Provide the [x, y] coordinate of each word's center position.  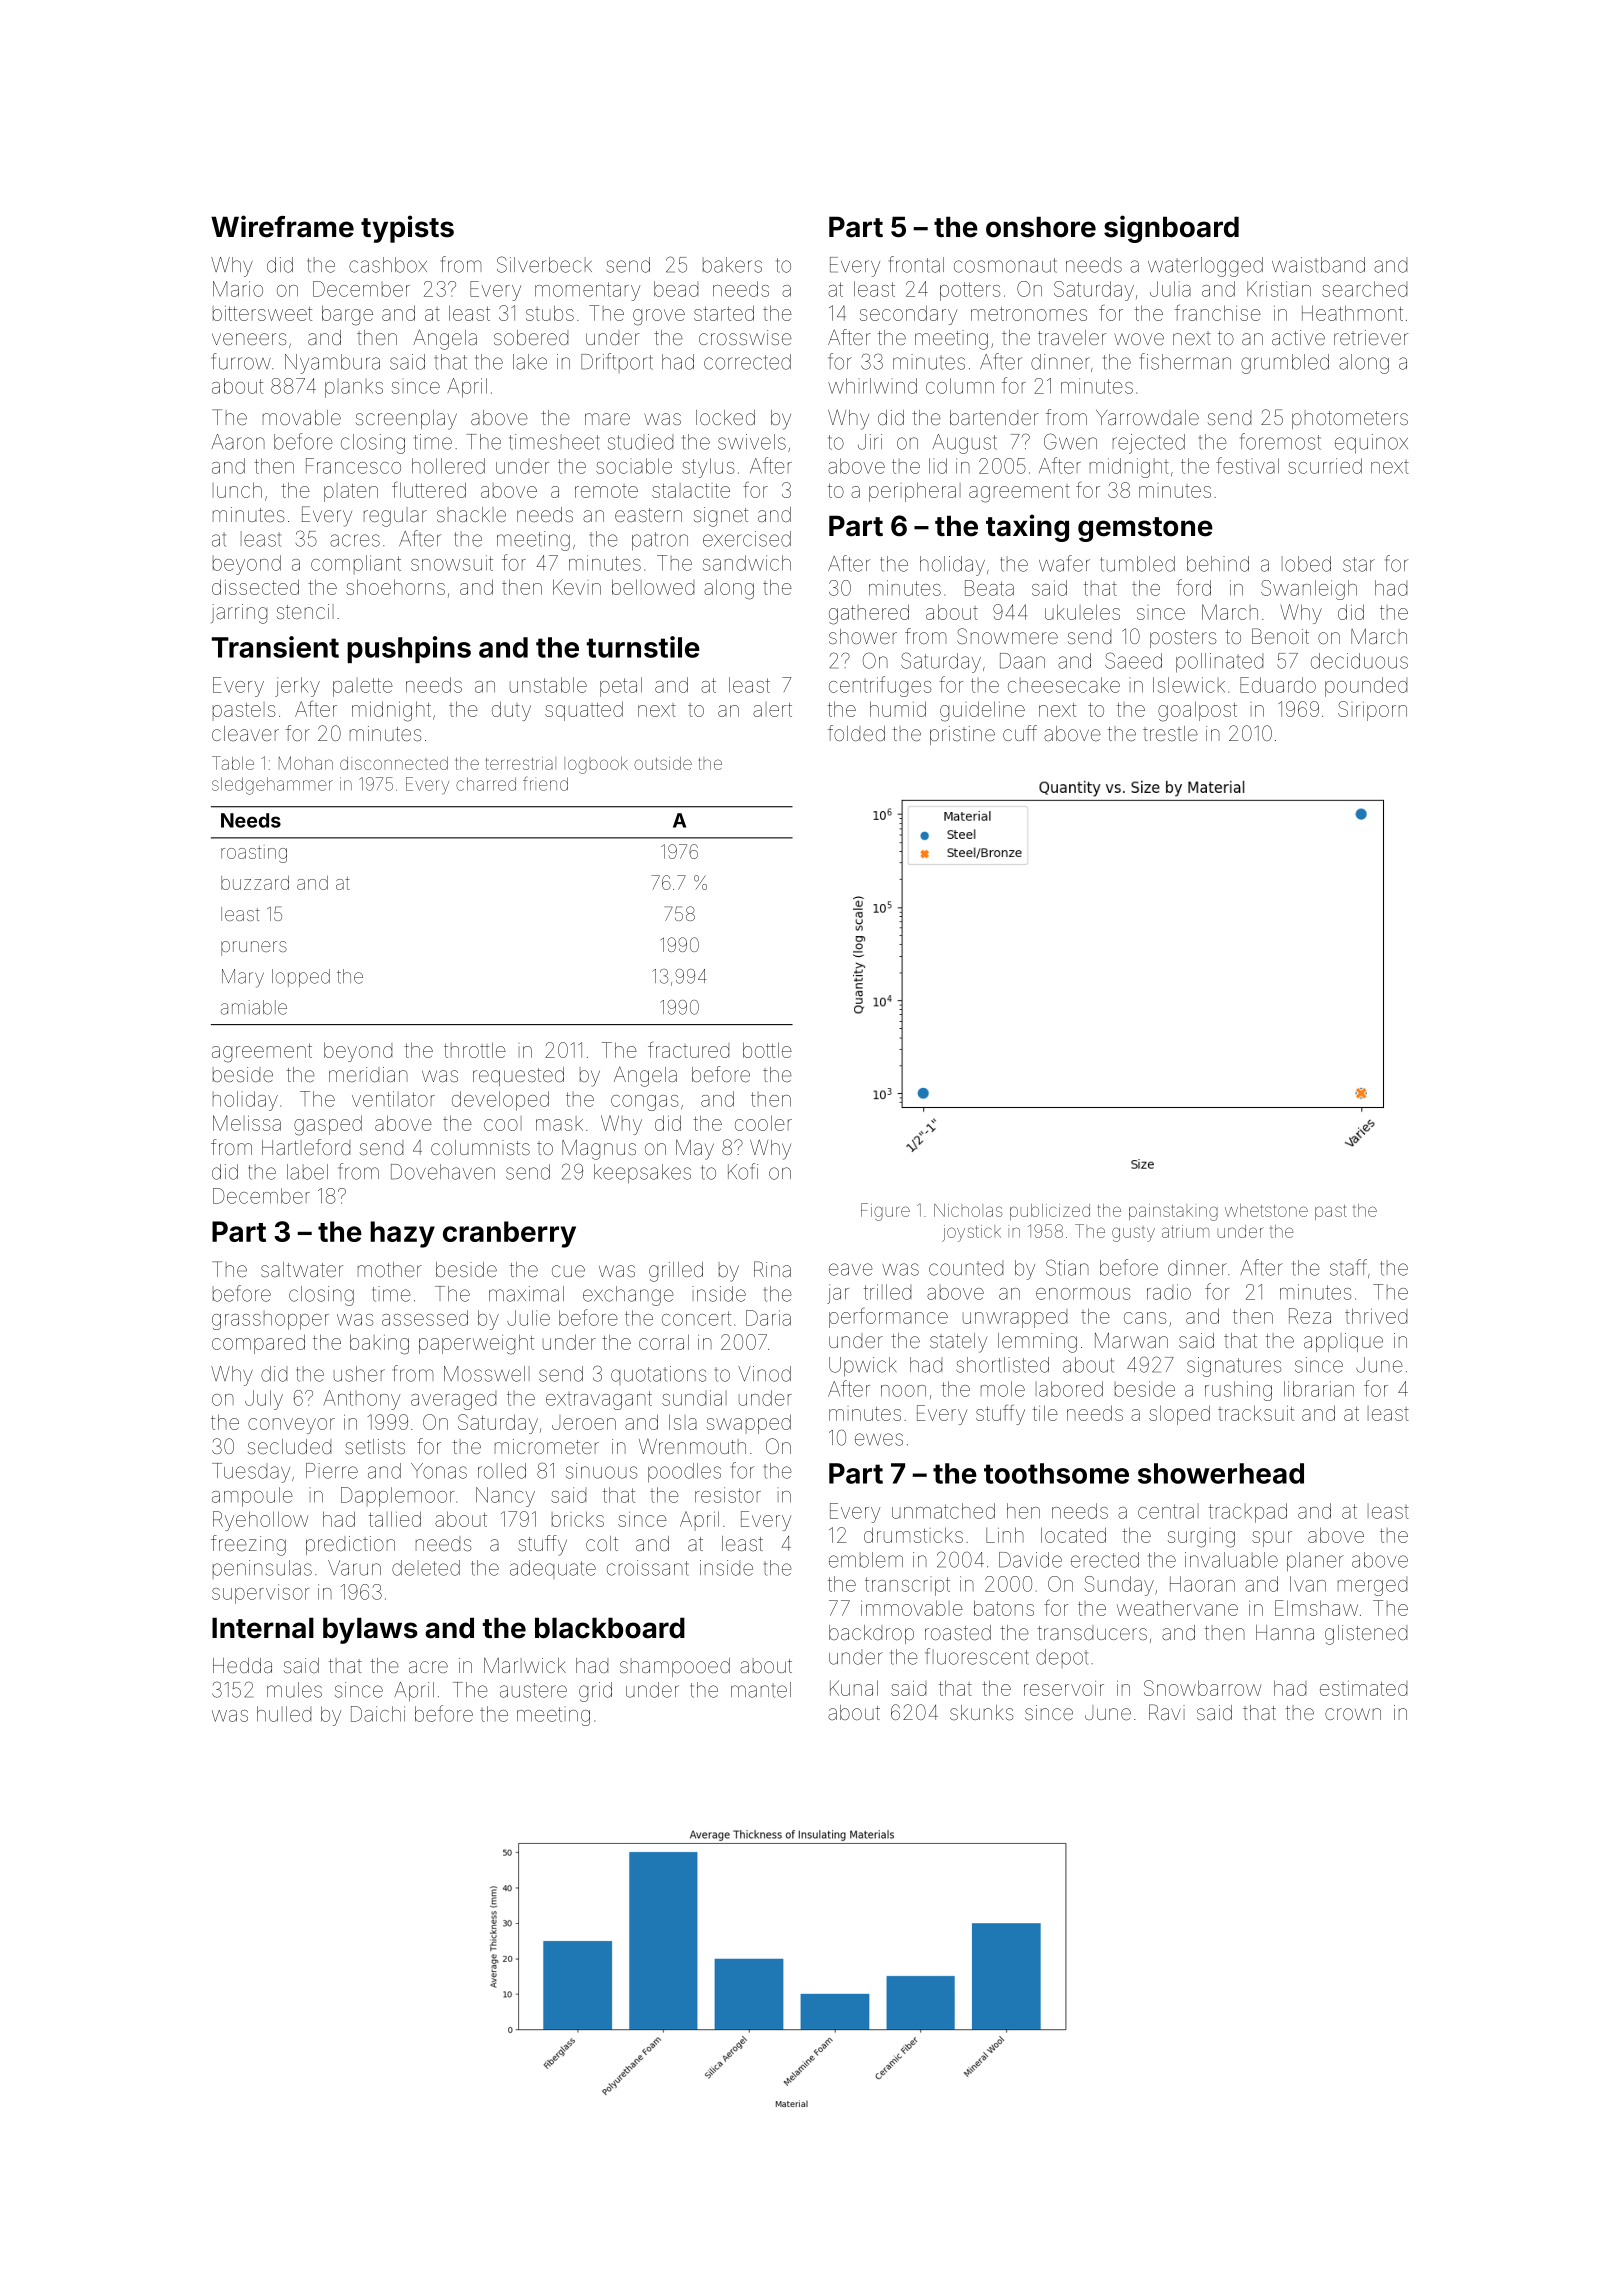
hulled [284, 1714]
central [1168, 1511]
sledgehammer [272, 786]
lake [530, 362]
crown [1353, 1714]
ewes [879, 1439]
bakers [732, 265]
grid [595, 1692]
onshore [1041, 227]
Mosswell [487, 1374]
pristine [962, 735]
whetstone [1266, 1210]
